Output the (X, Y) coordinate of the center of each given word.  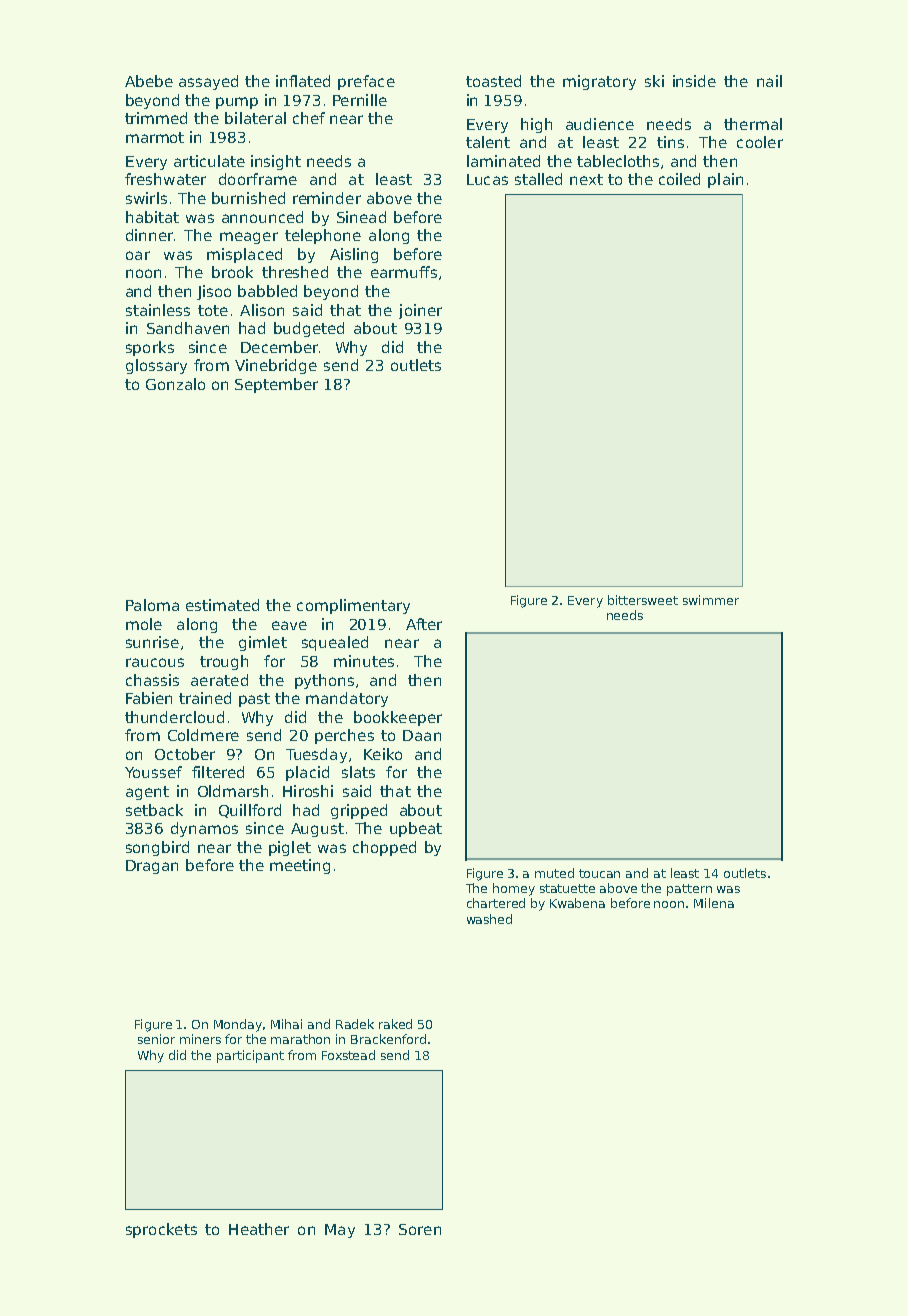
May (340, 1231)
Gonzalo (175, 384)
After (424, 624)
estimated (222, 605)
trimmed (156, 118)
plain (725, 180)
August (317, 830)
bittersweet (643, 600)
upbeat (416, 829)
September (276, 385)
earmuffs (404, 272)
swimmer (711, 600)
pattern (689, 890)
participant (250, 1056)
